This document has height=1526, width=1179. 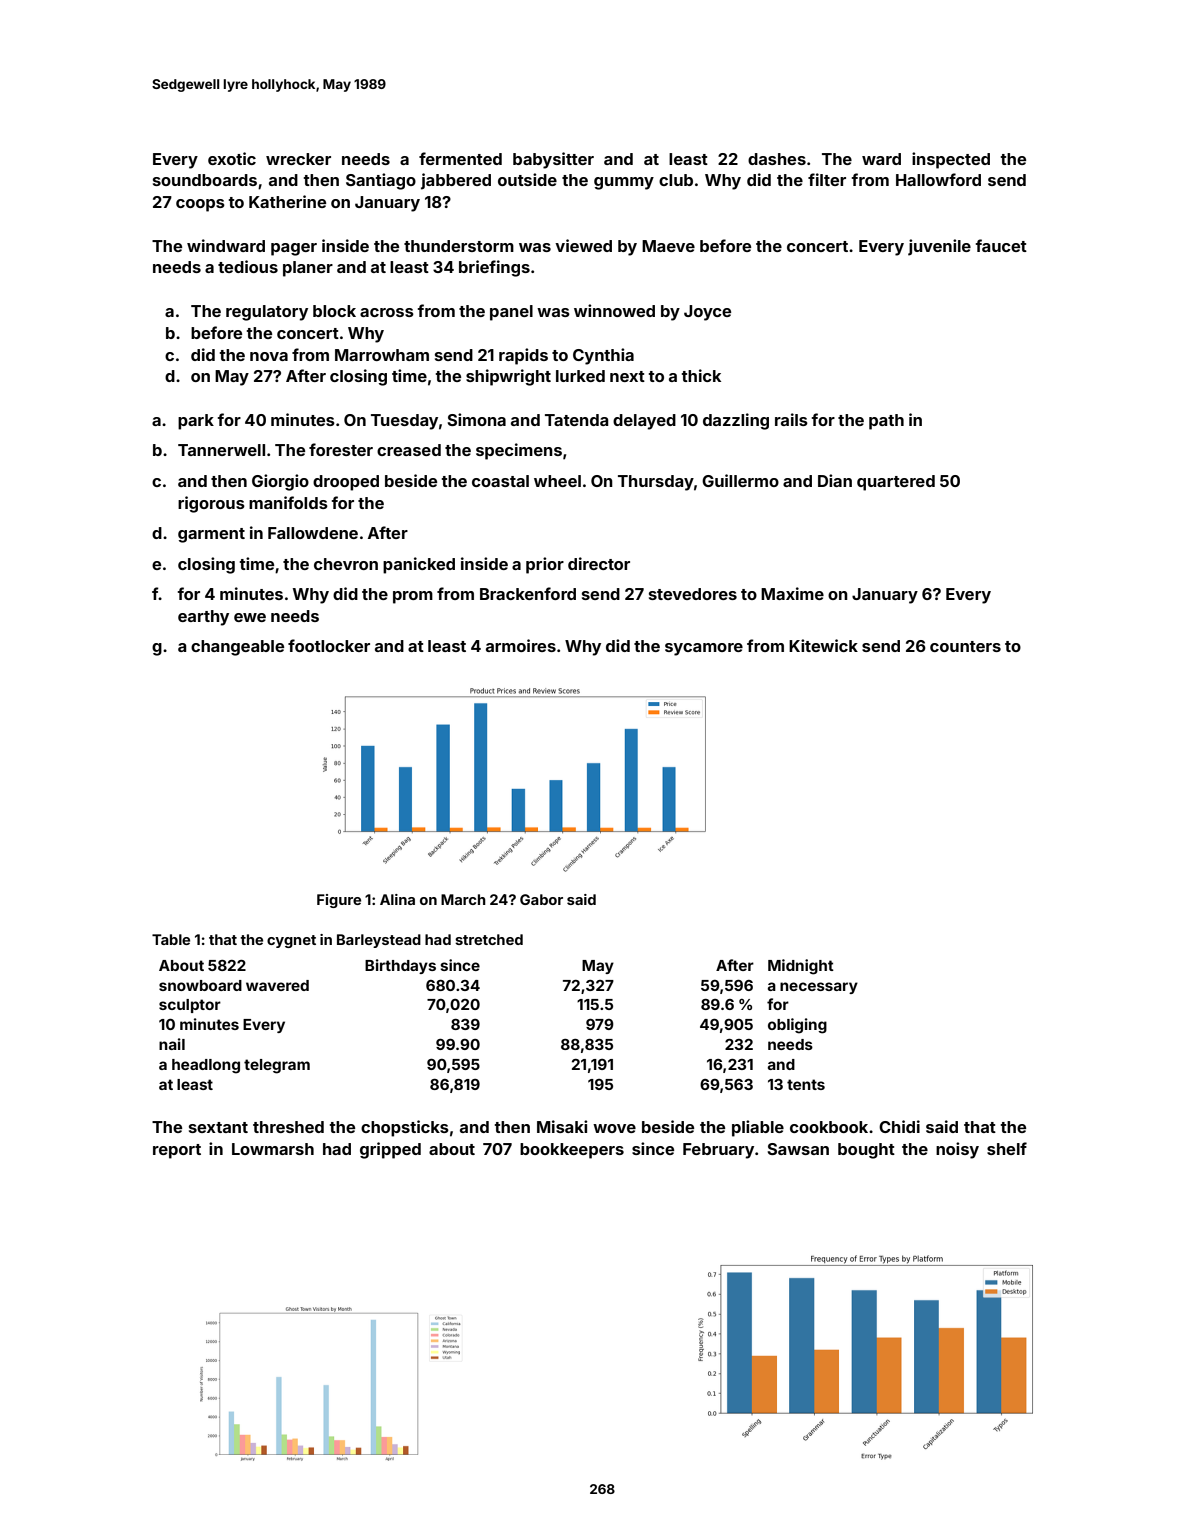 I want to click on coops, so click(x=200, y=205).
